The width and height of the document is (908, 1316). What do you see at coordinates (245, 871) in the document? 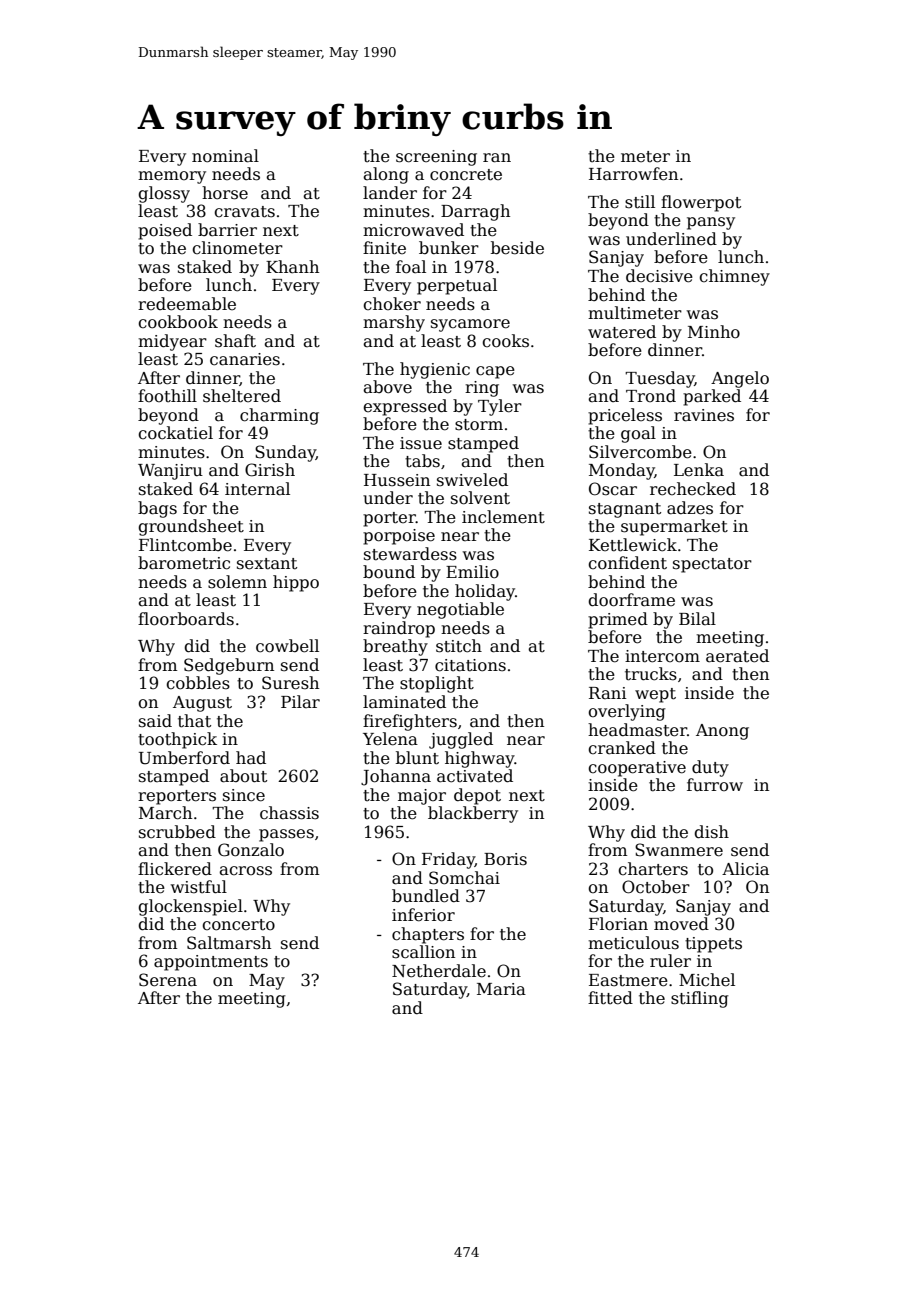
I see `across` at bounding box center [245, 871].
